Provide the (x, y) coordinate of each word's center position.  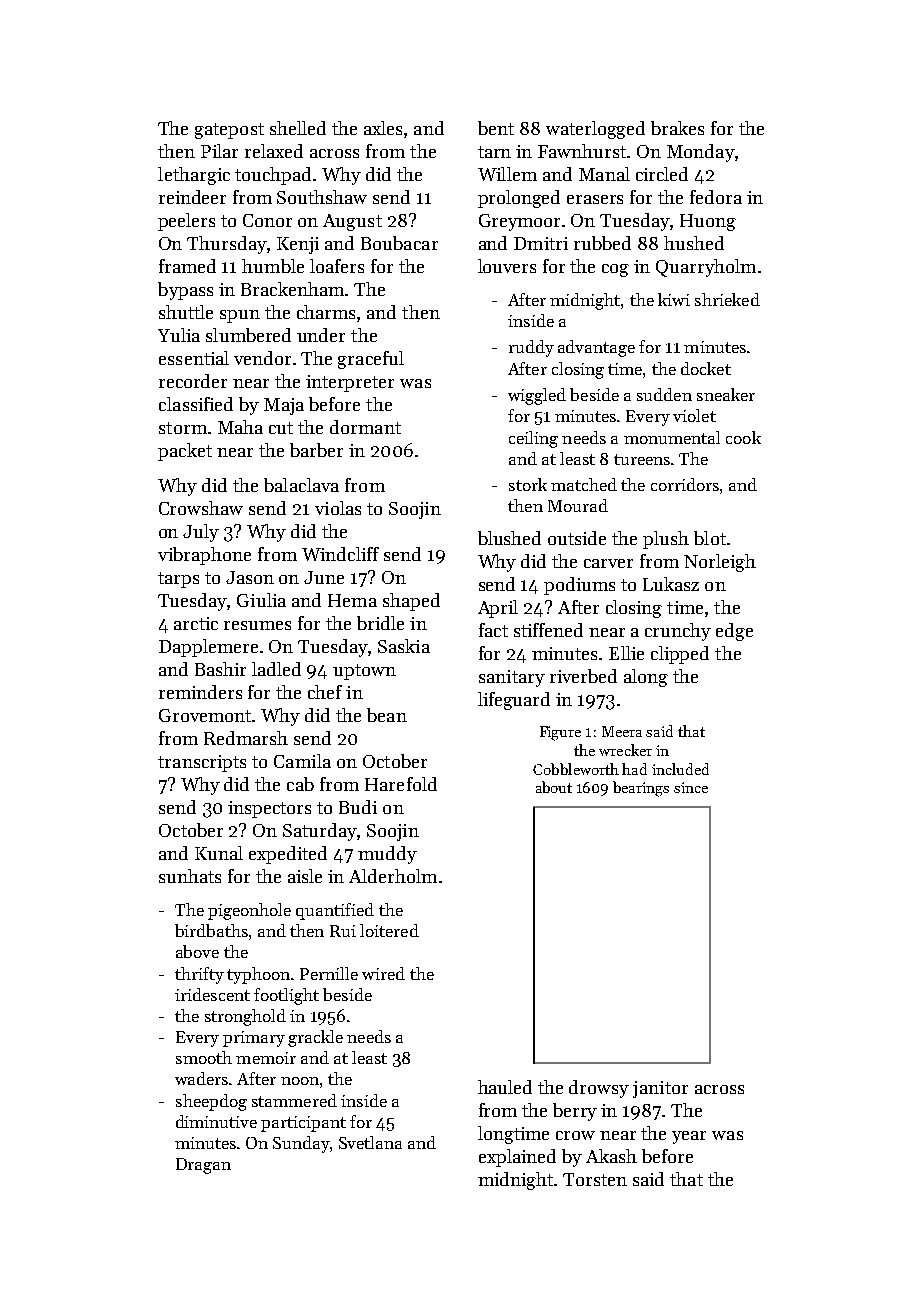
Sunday (301, 1144)
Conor (267, 220)
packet (185, 452)
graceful (371, 360)
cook (743, 437)
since (691, 787)
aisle (305, 876)
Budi (358, 807)
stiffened (548, 630)
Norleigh (720, 563)
